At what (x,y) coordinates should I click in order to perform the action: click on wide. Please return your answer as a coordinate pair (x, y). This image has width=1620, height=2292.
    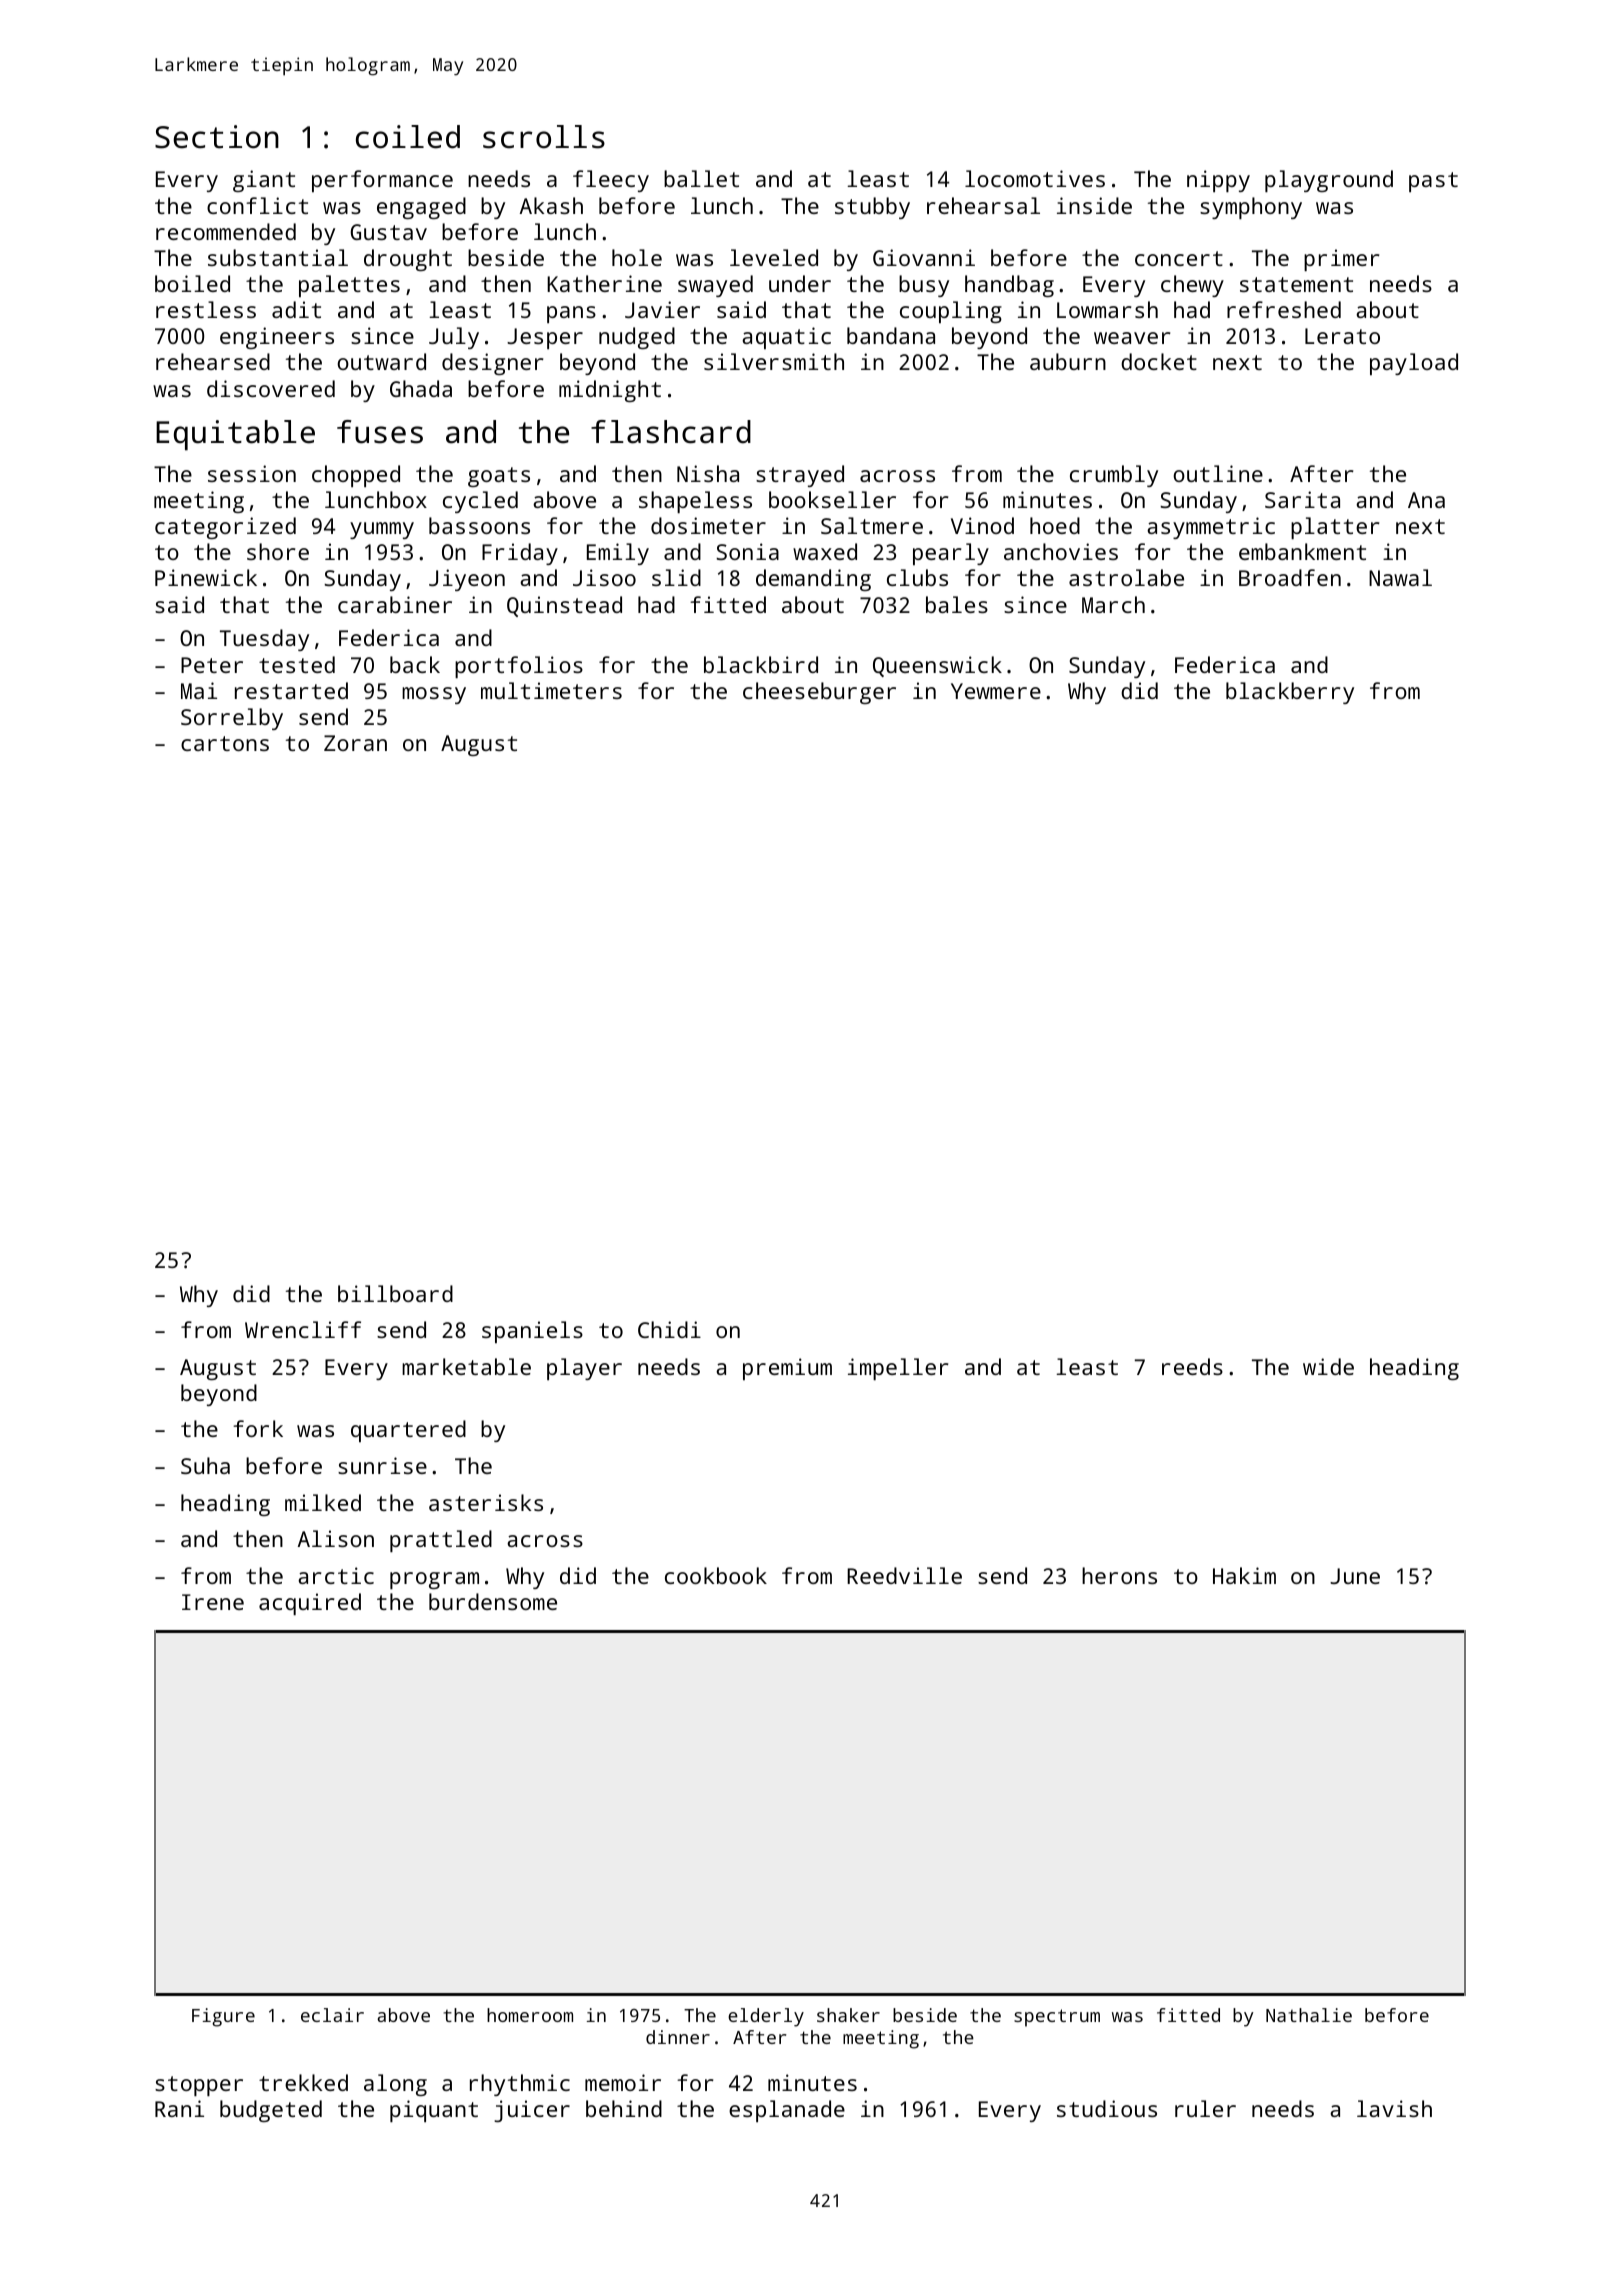
    Looking at the image, I should click on (1328, 1366).
